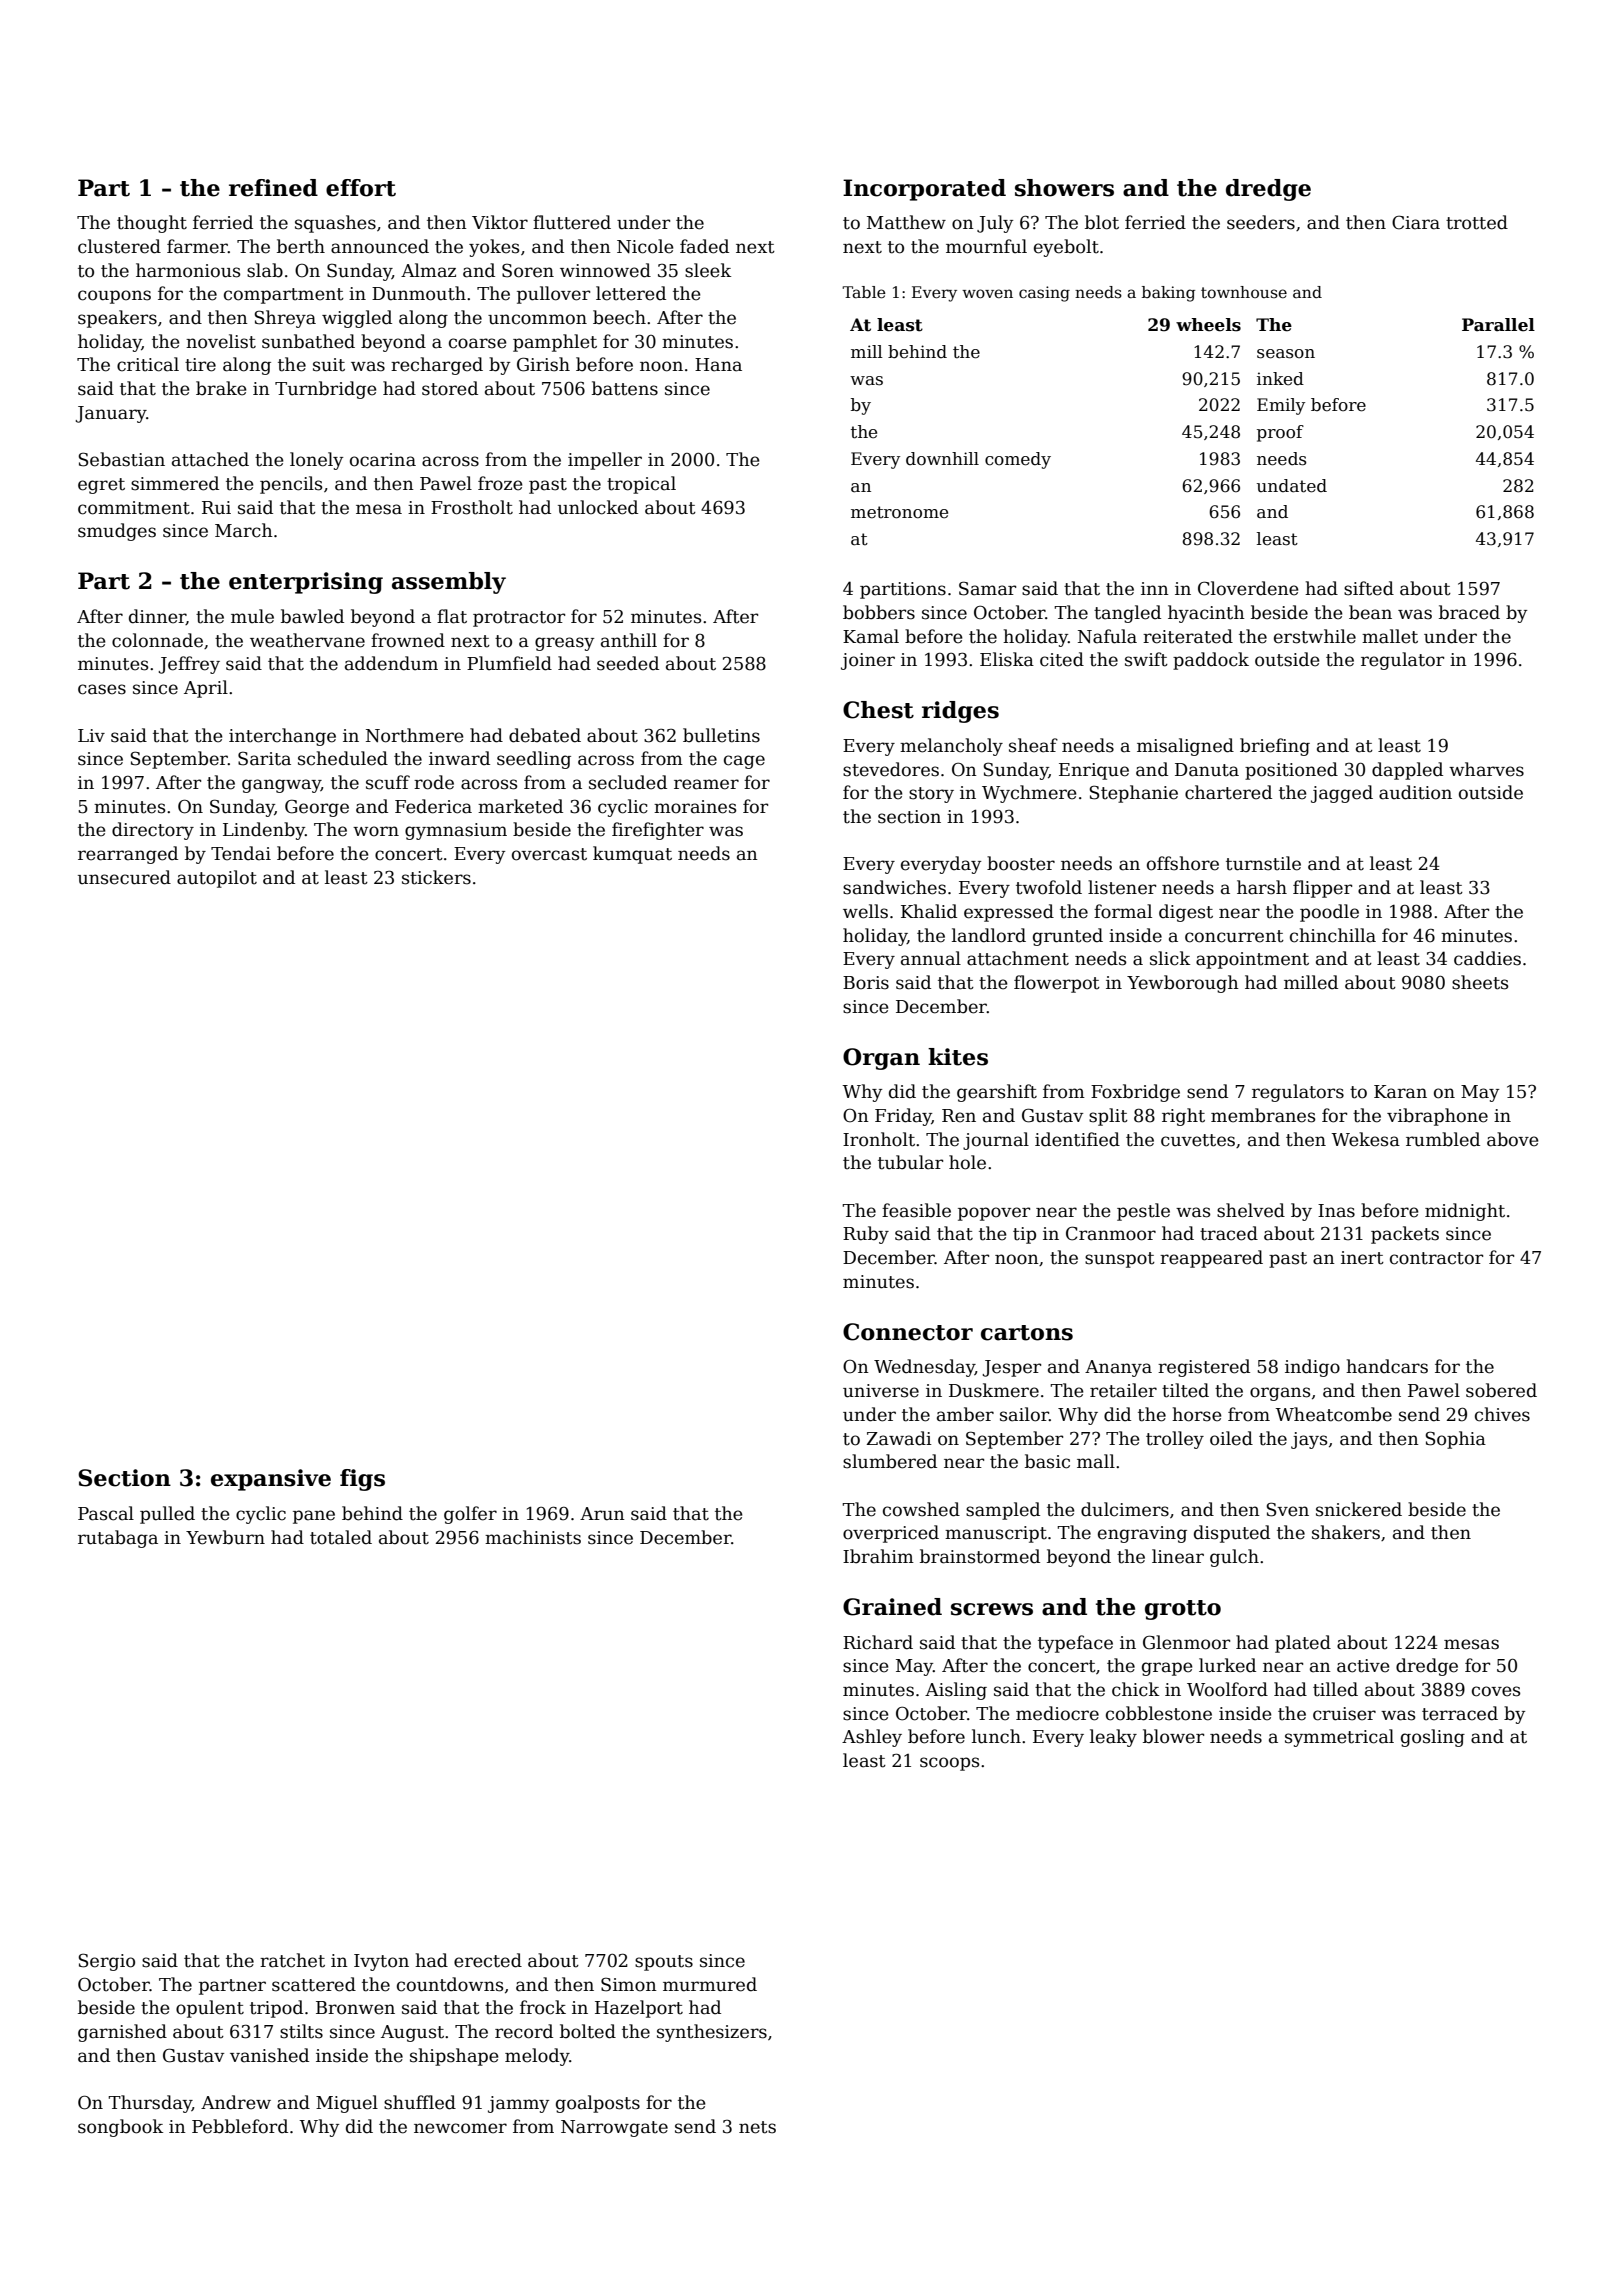 Image resolution: width=1620 pixels, height=2292 pixels. I want to click on Narrowgate, so click(614, 2128).
